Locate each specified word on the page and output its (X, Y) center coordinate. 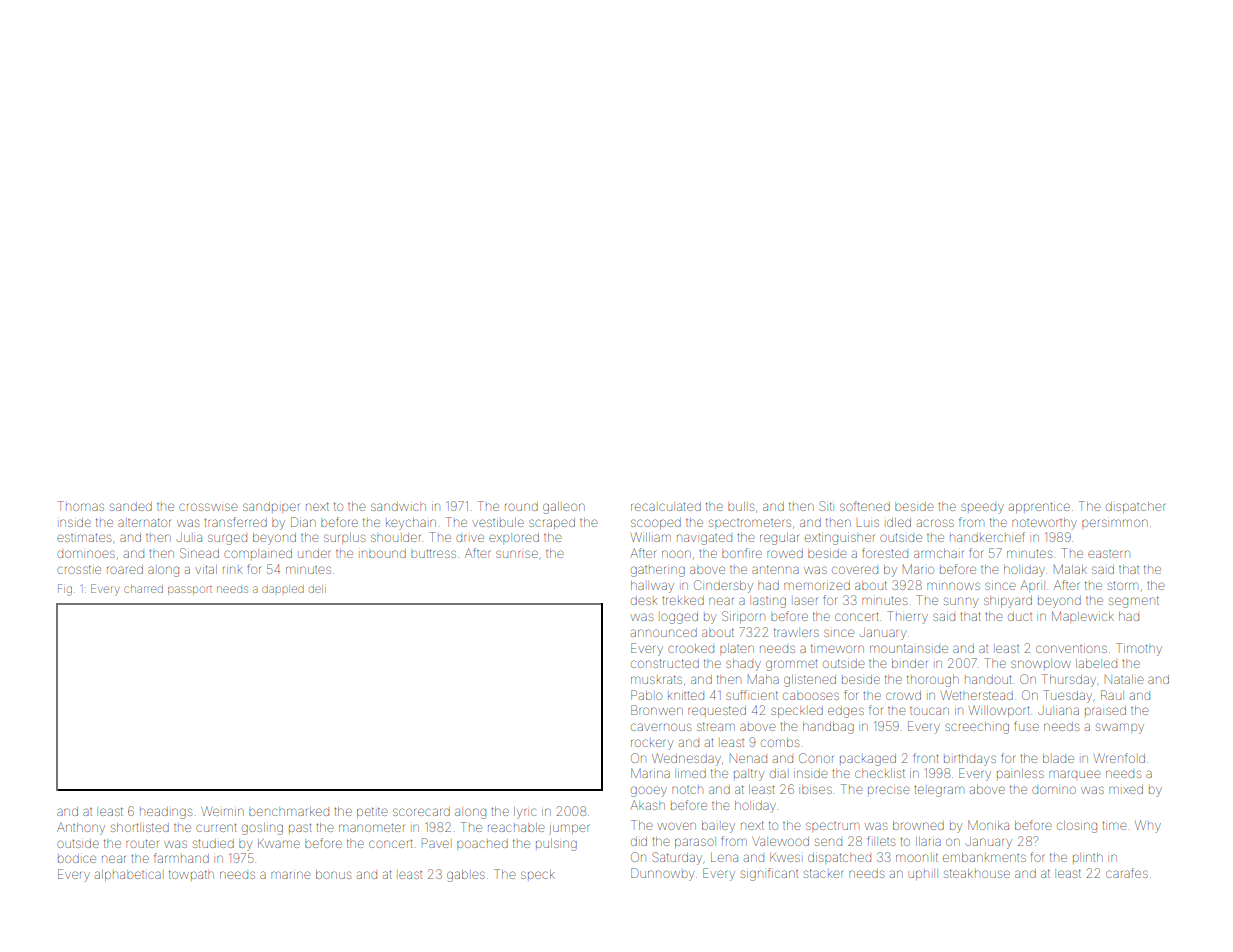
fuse (1026, 726)
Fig (65, 590)
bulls (741, 506)
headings (166, 813)
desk (644, 601)
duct (1020, 617)
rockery (652, 744)
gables (466, 876)
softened (865, 506)
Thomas (81, 506)
